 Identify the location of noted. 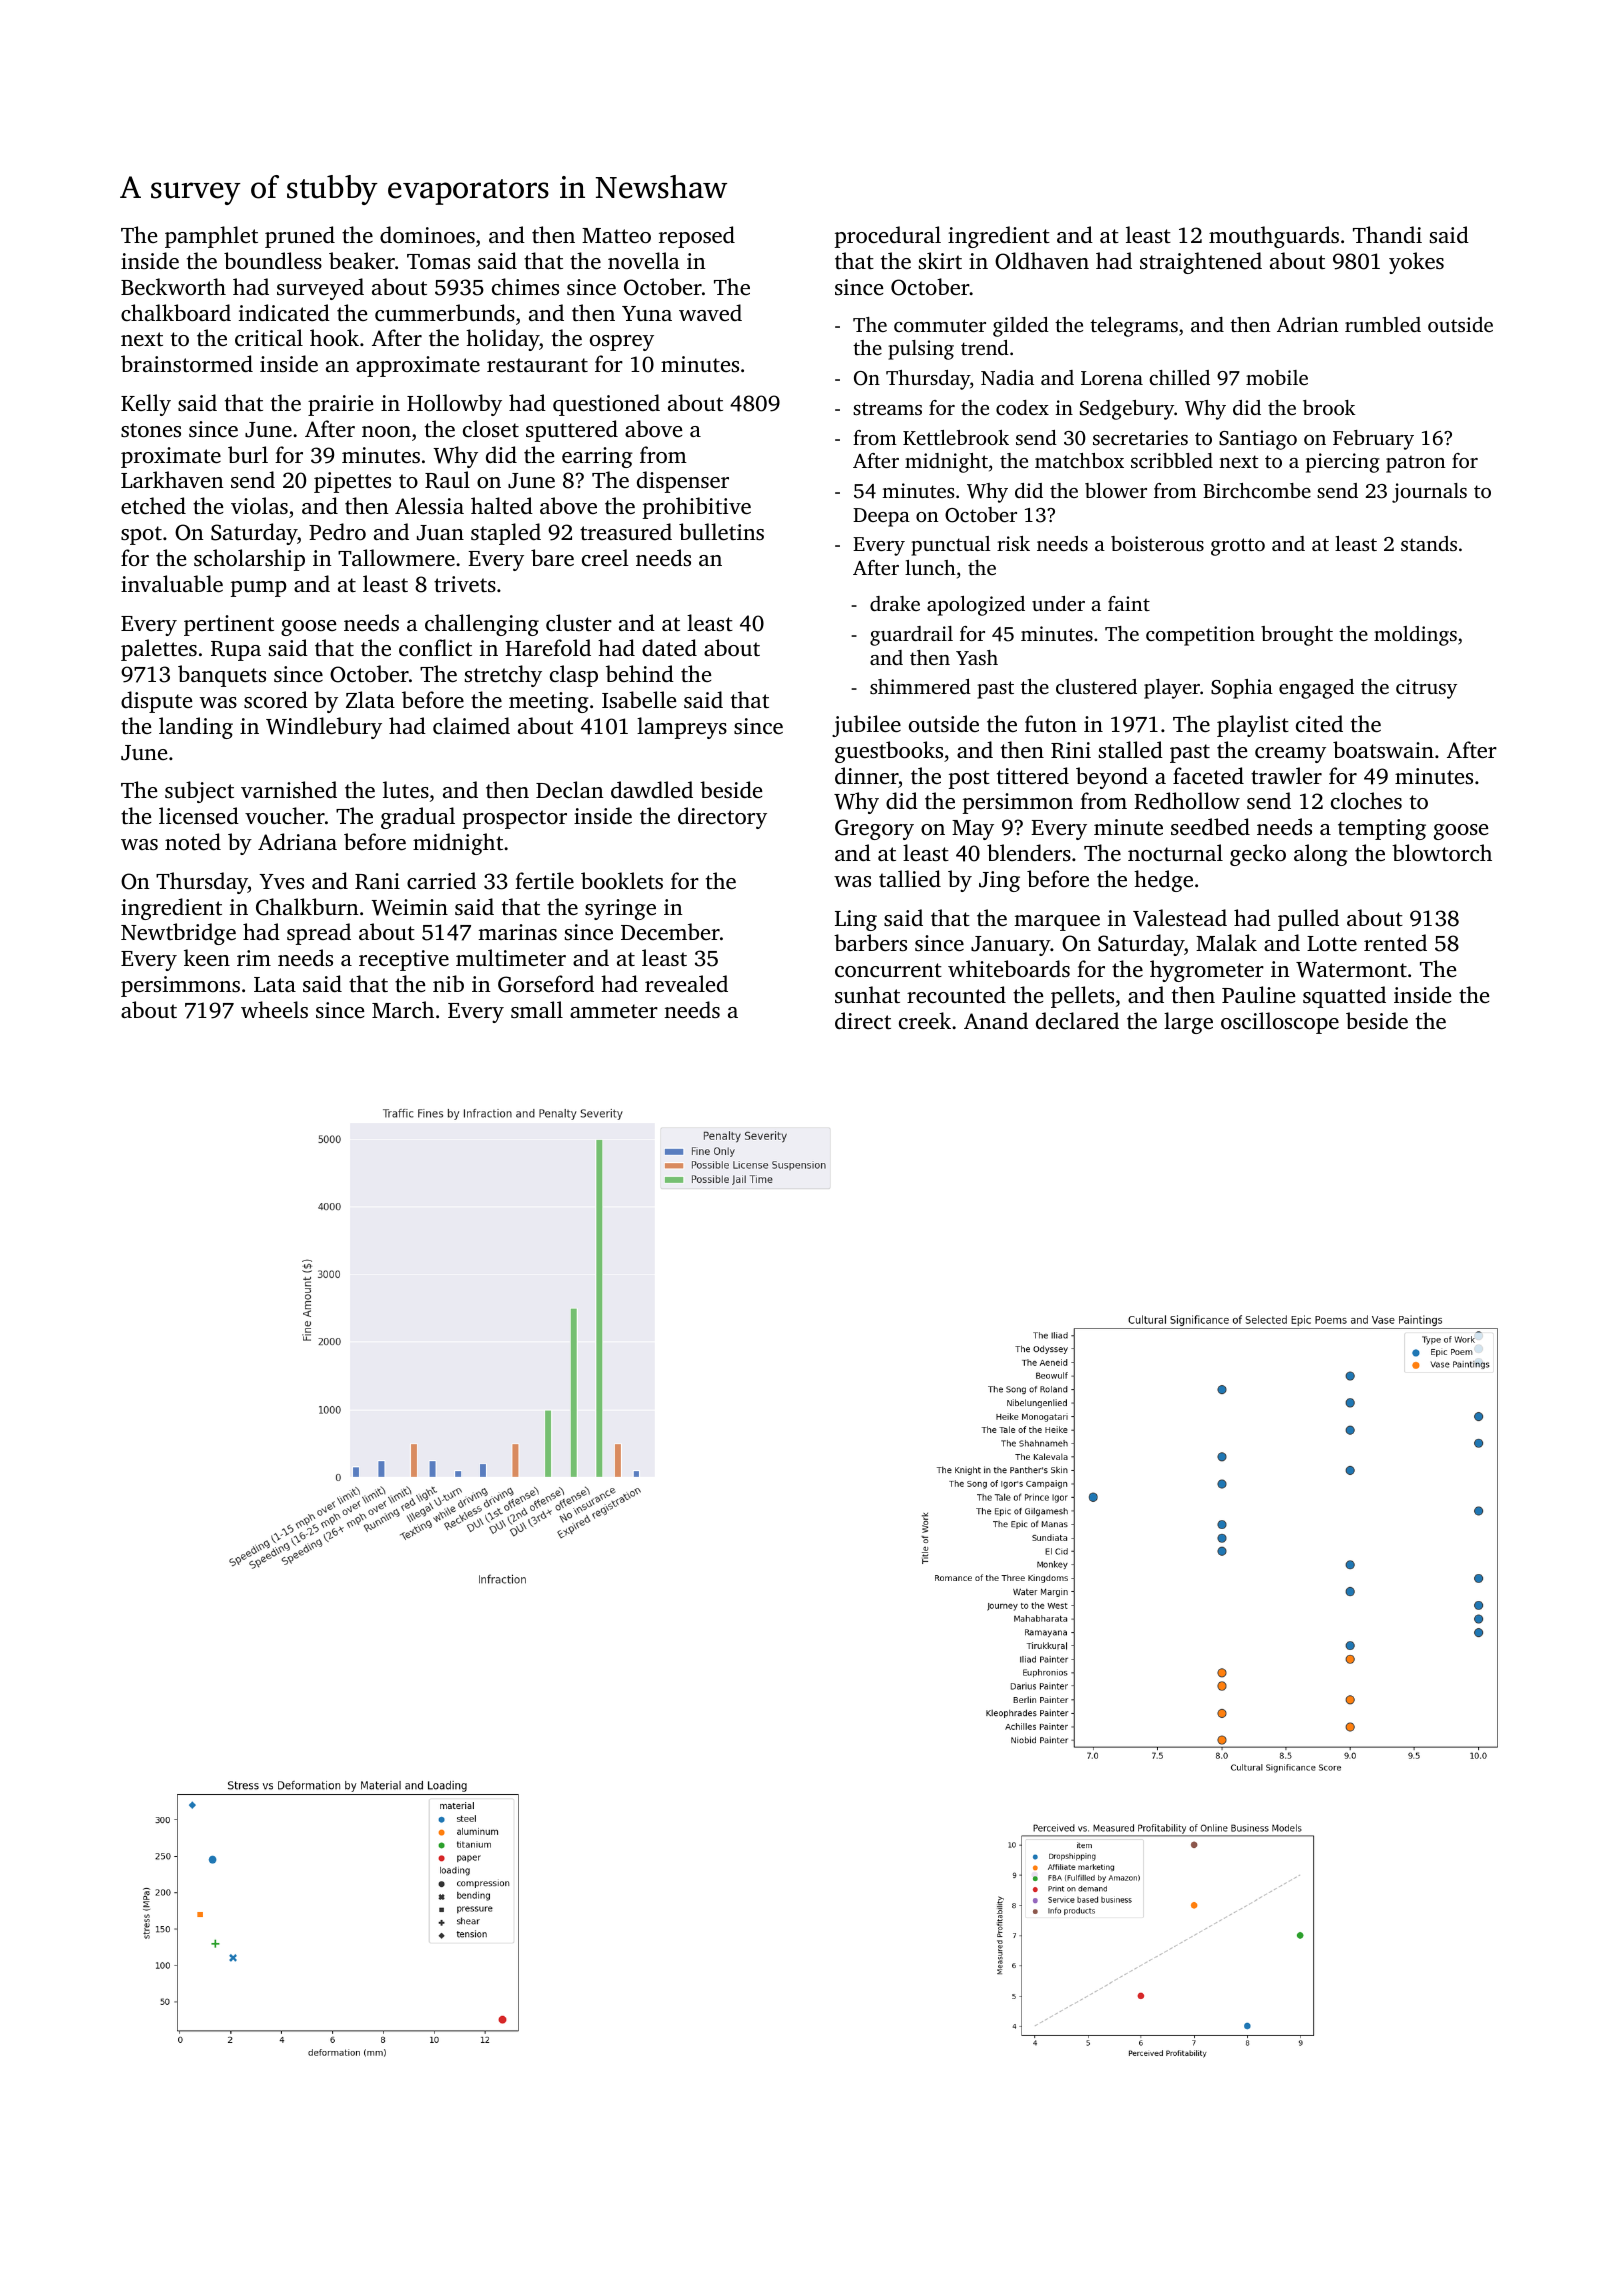
(193, 841).
